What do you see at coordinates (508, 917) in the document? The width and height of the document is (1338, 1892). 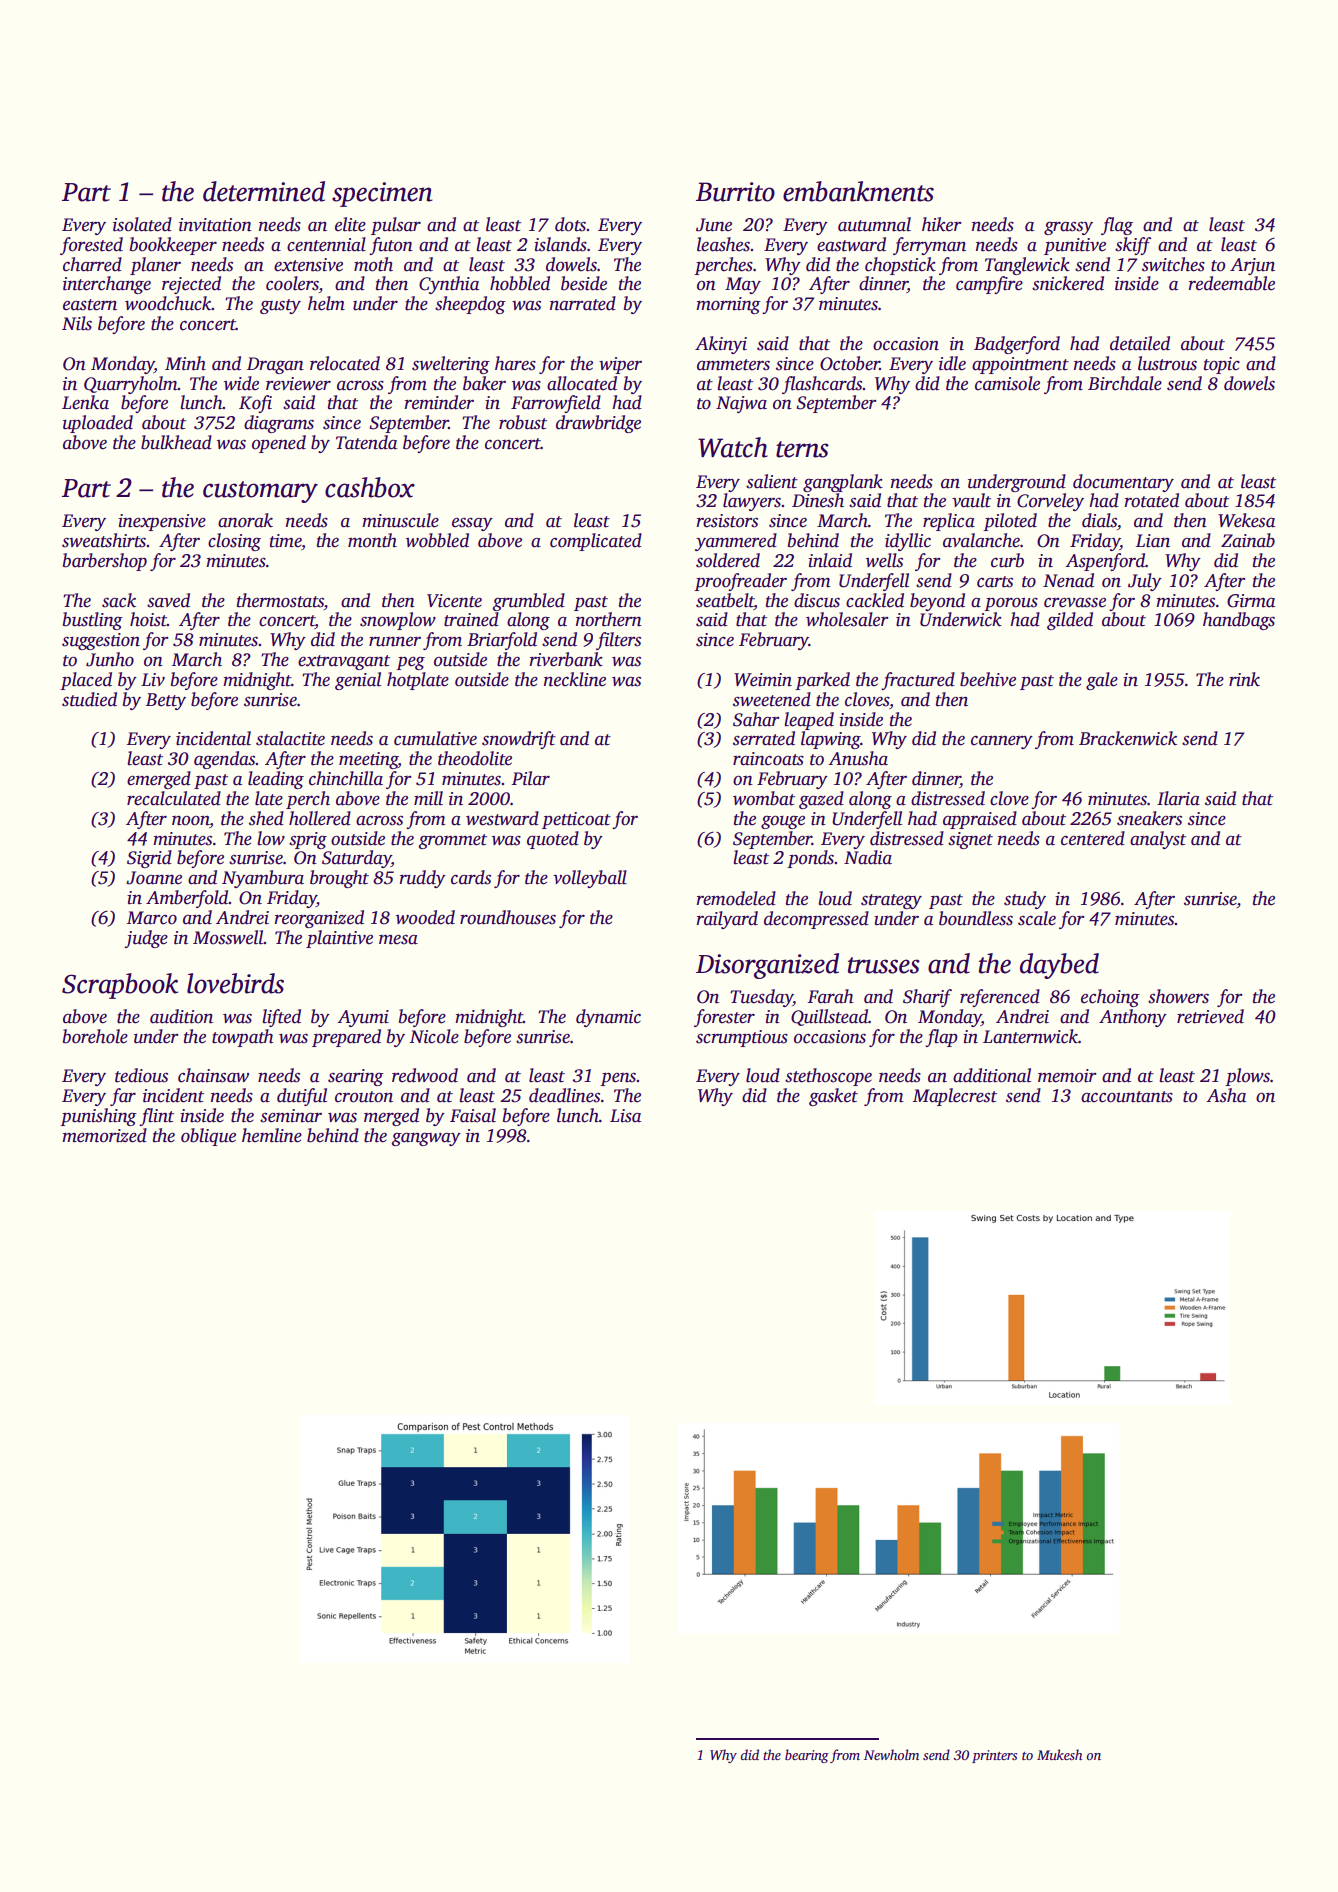 I see `roundhouses` at bounding box center [508, 917].
